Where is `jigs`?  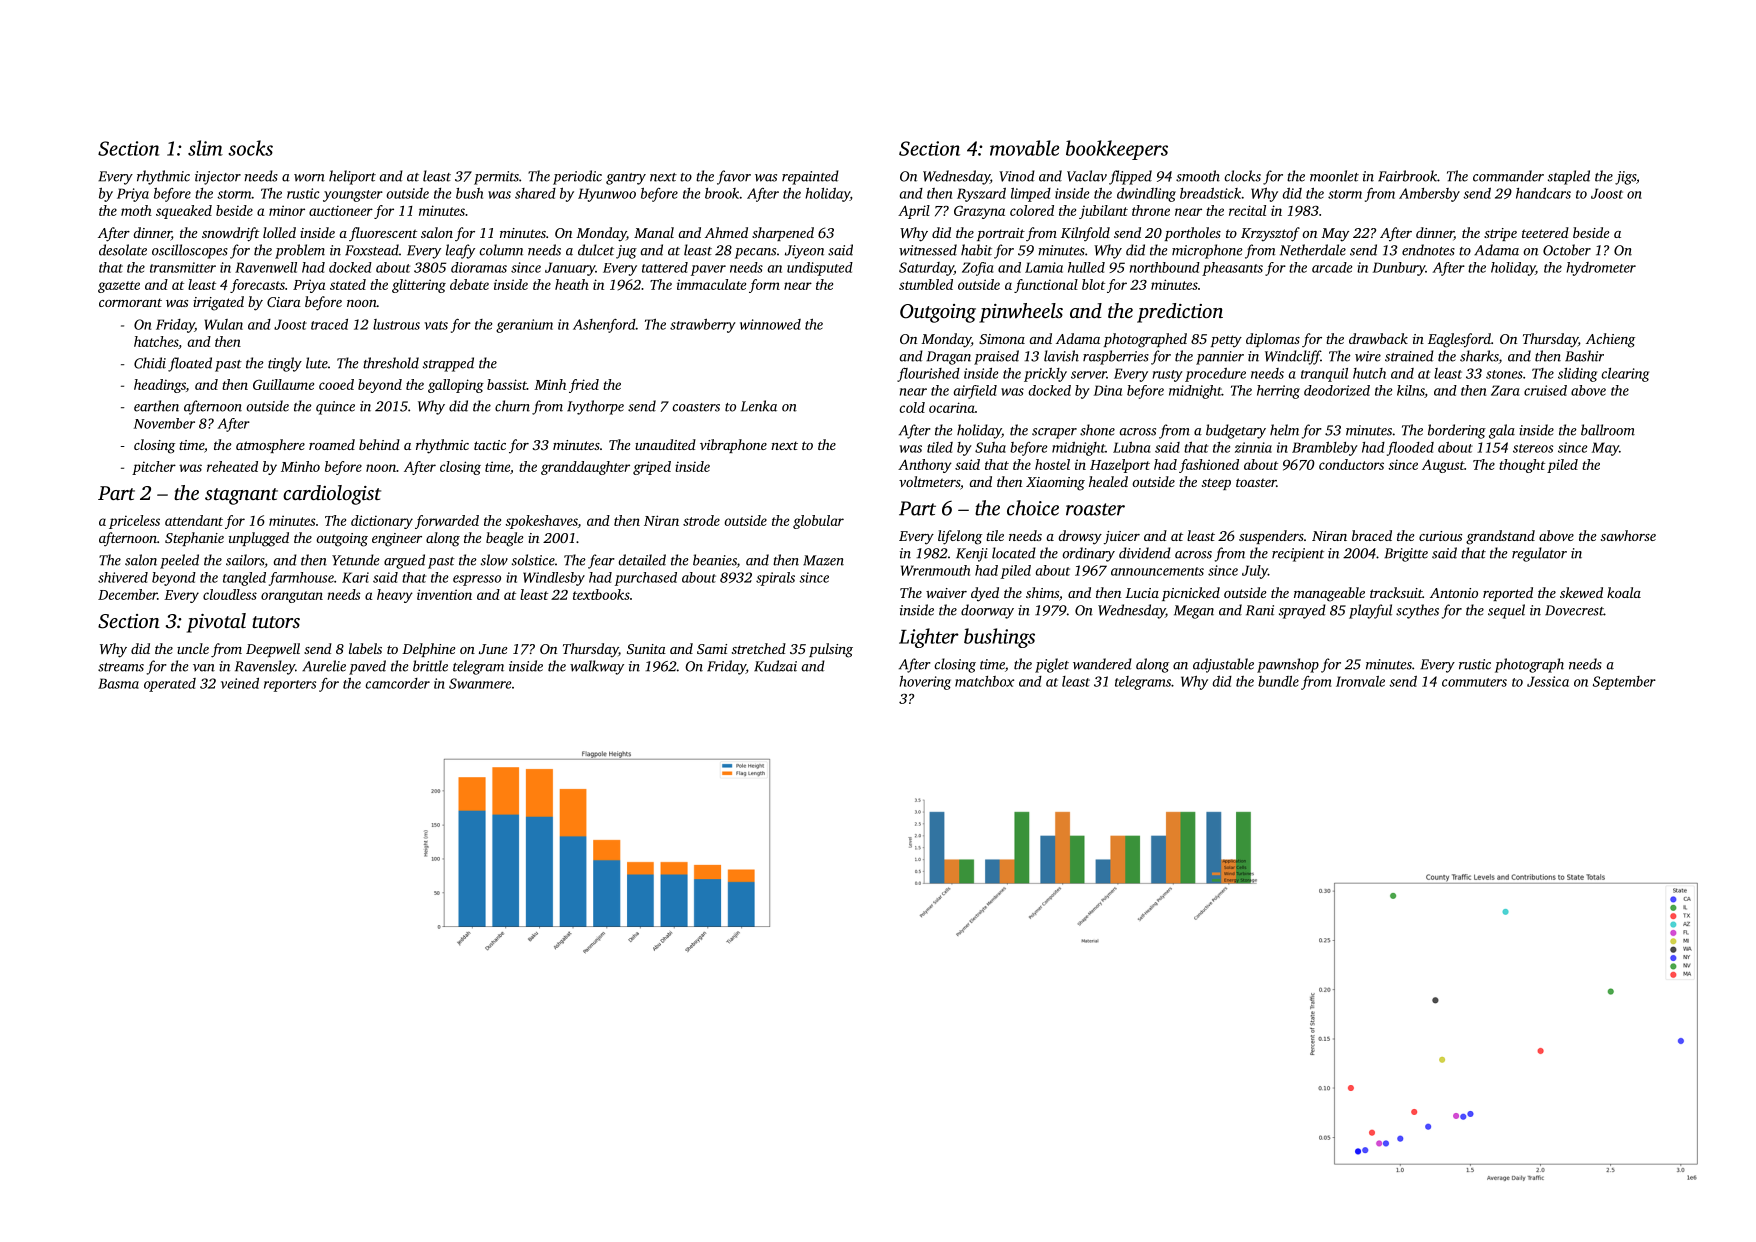
jigs is located at coordinates (1625, 178).
